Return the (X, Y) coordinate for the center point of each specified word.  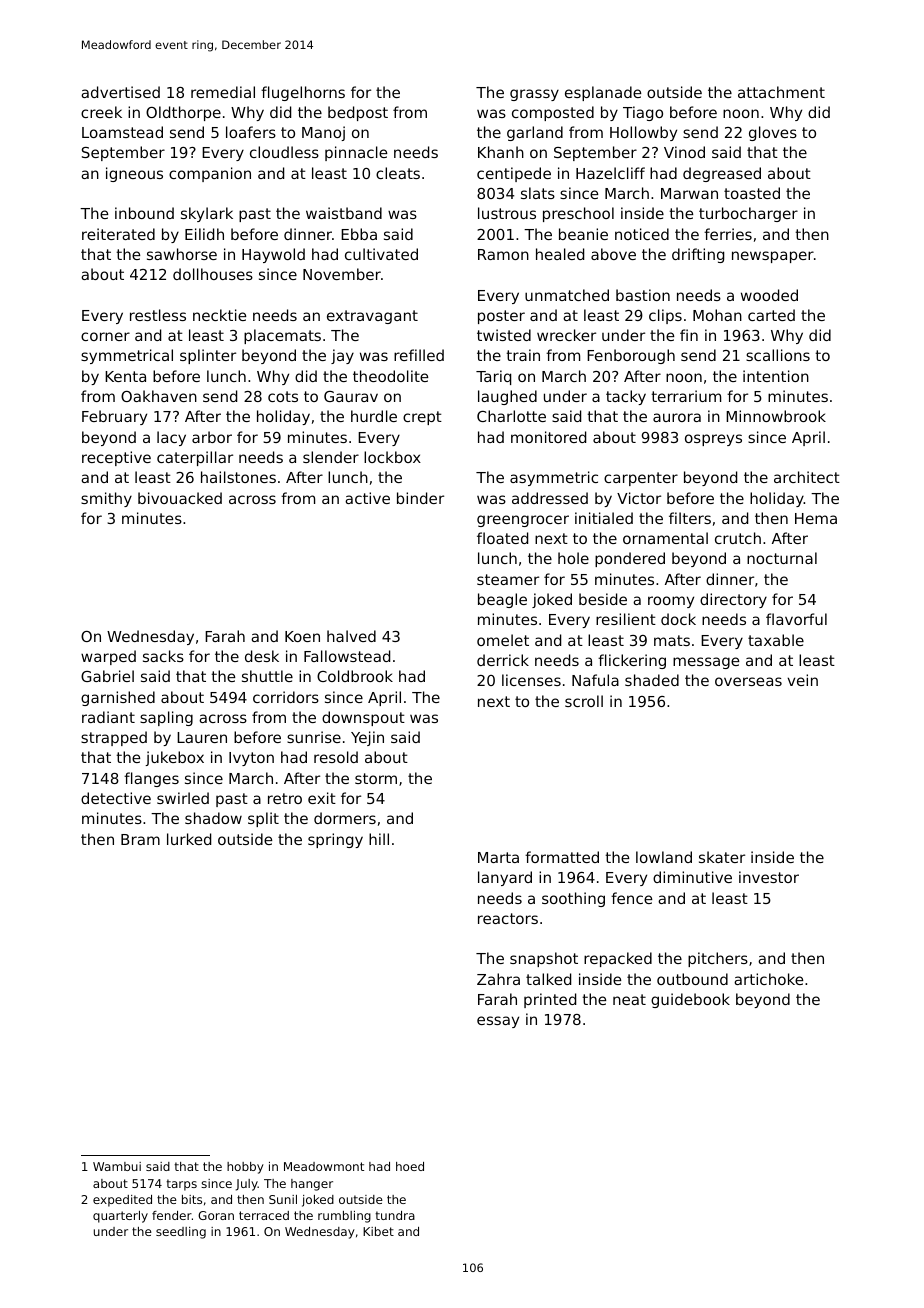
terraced (264, 1215)
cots (283, 396)
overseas (748, 681)
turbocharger (748, 214)
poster (501, 317)
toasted (752, 193)
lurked (189, 839)
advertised (120, 92)
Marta (498, 857)
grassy (534, 95)
